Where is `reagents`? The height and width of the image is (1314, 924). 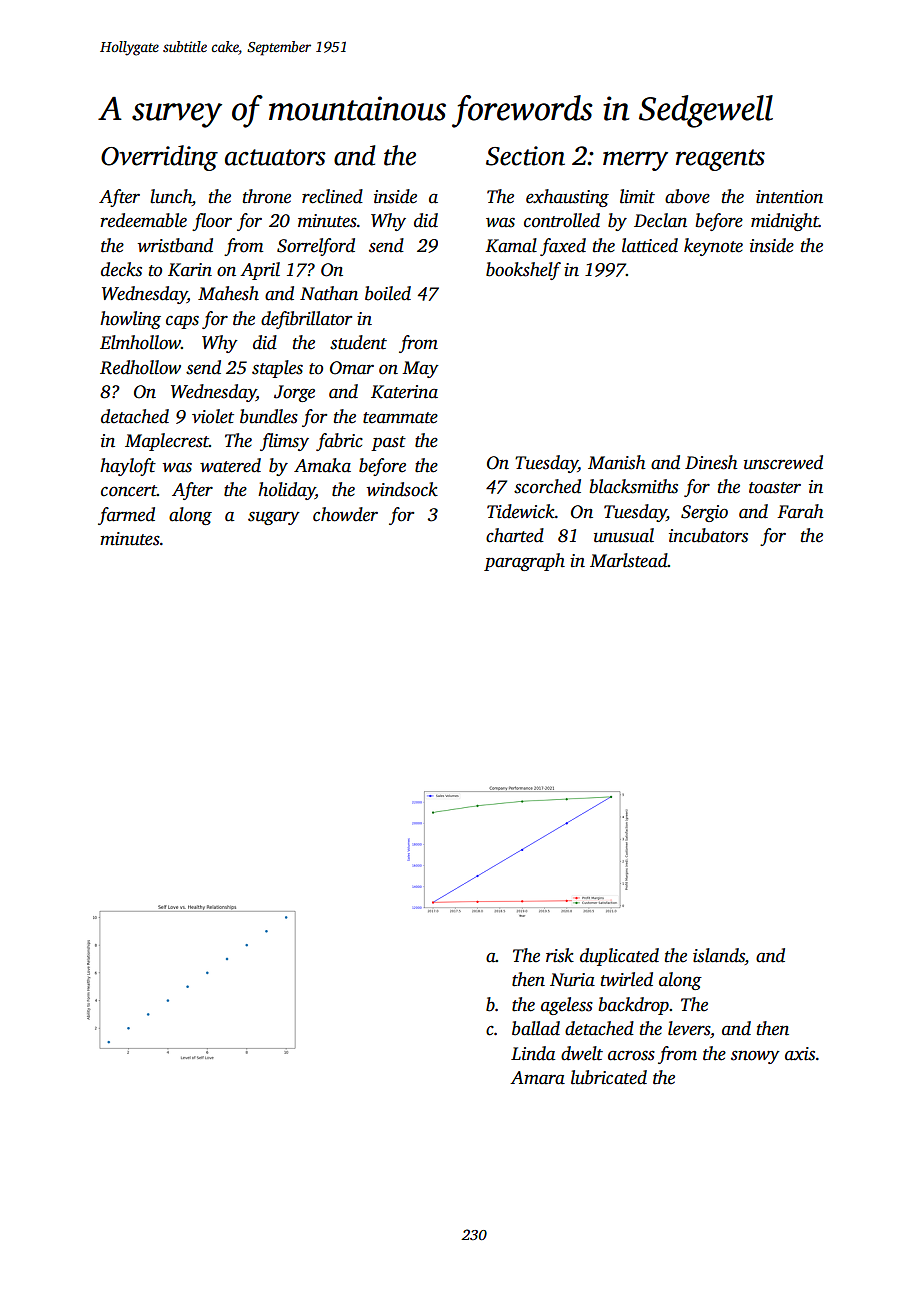 reagents is located at coordinates (720, 160).
